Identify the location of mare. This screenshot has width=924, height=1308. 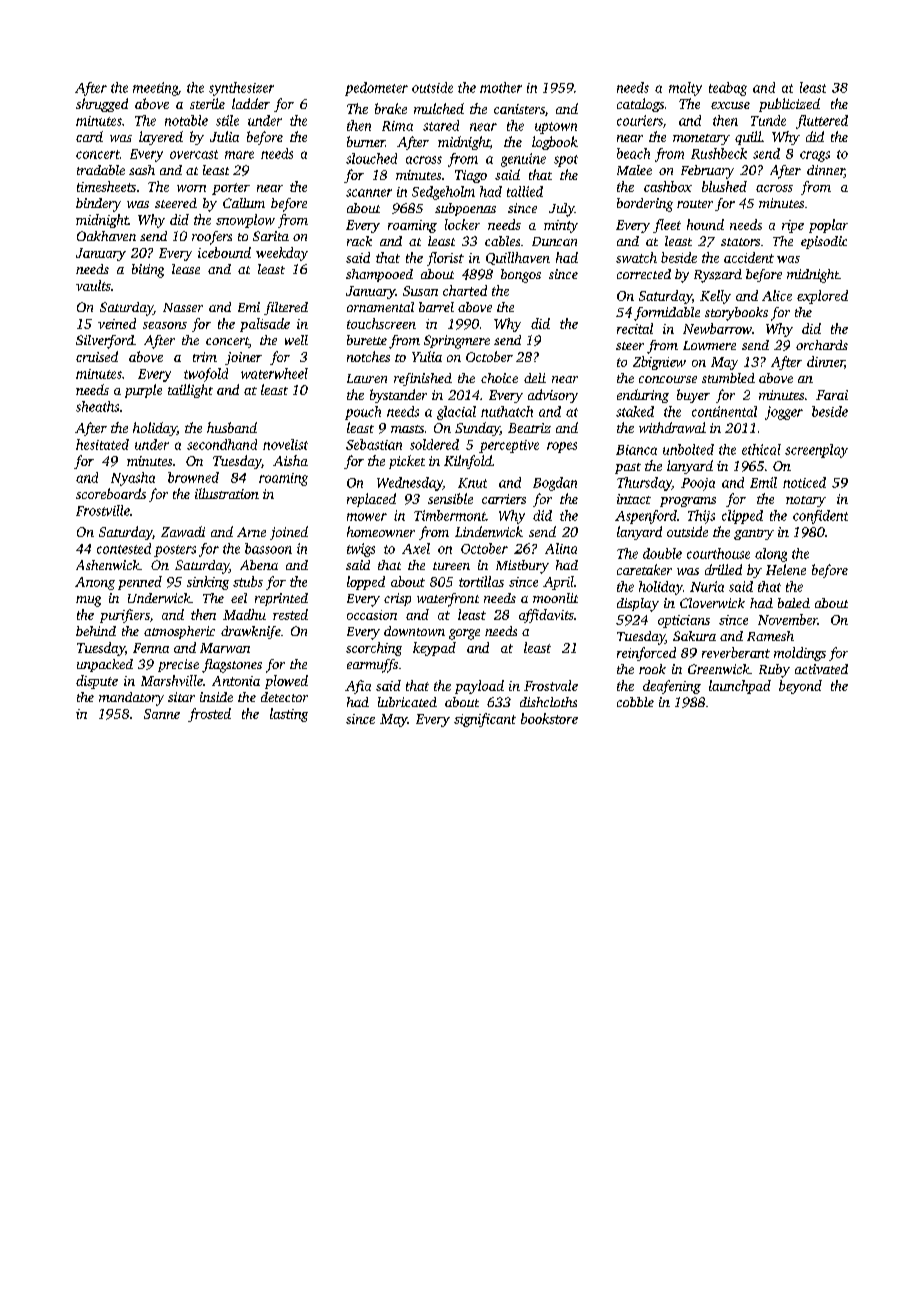
(239, 155).
